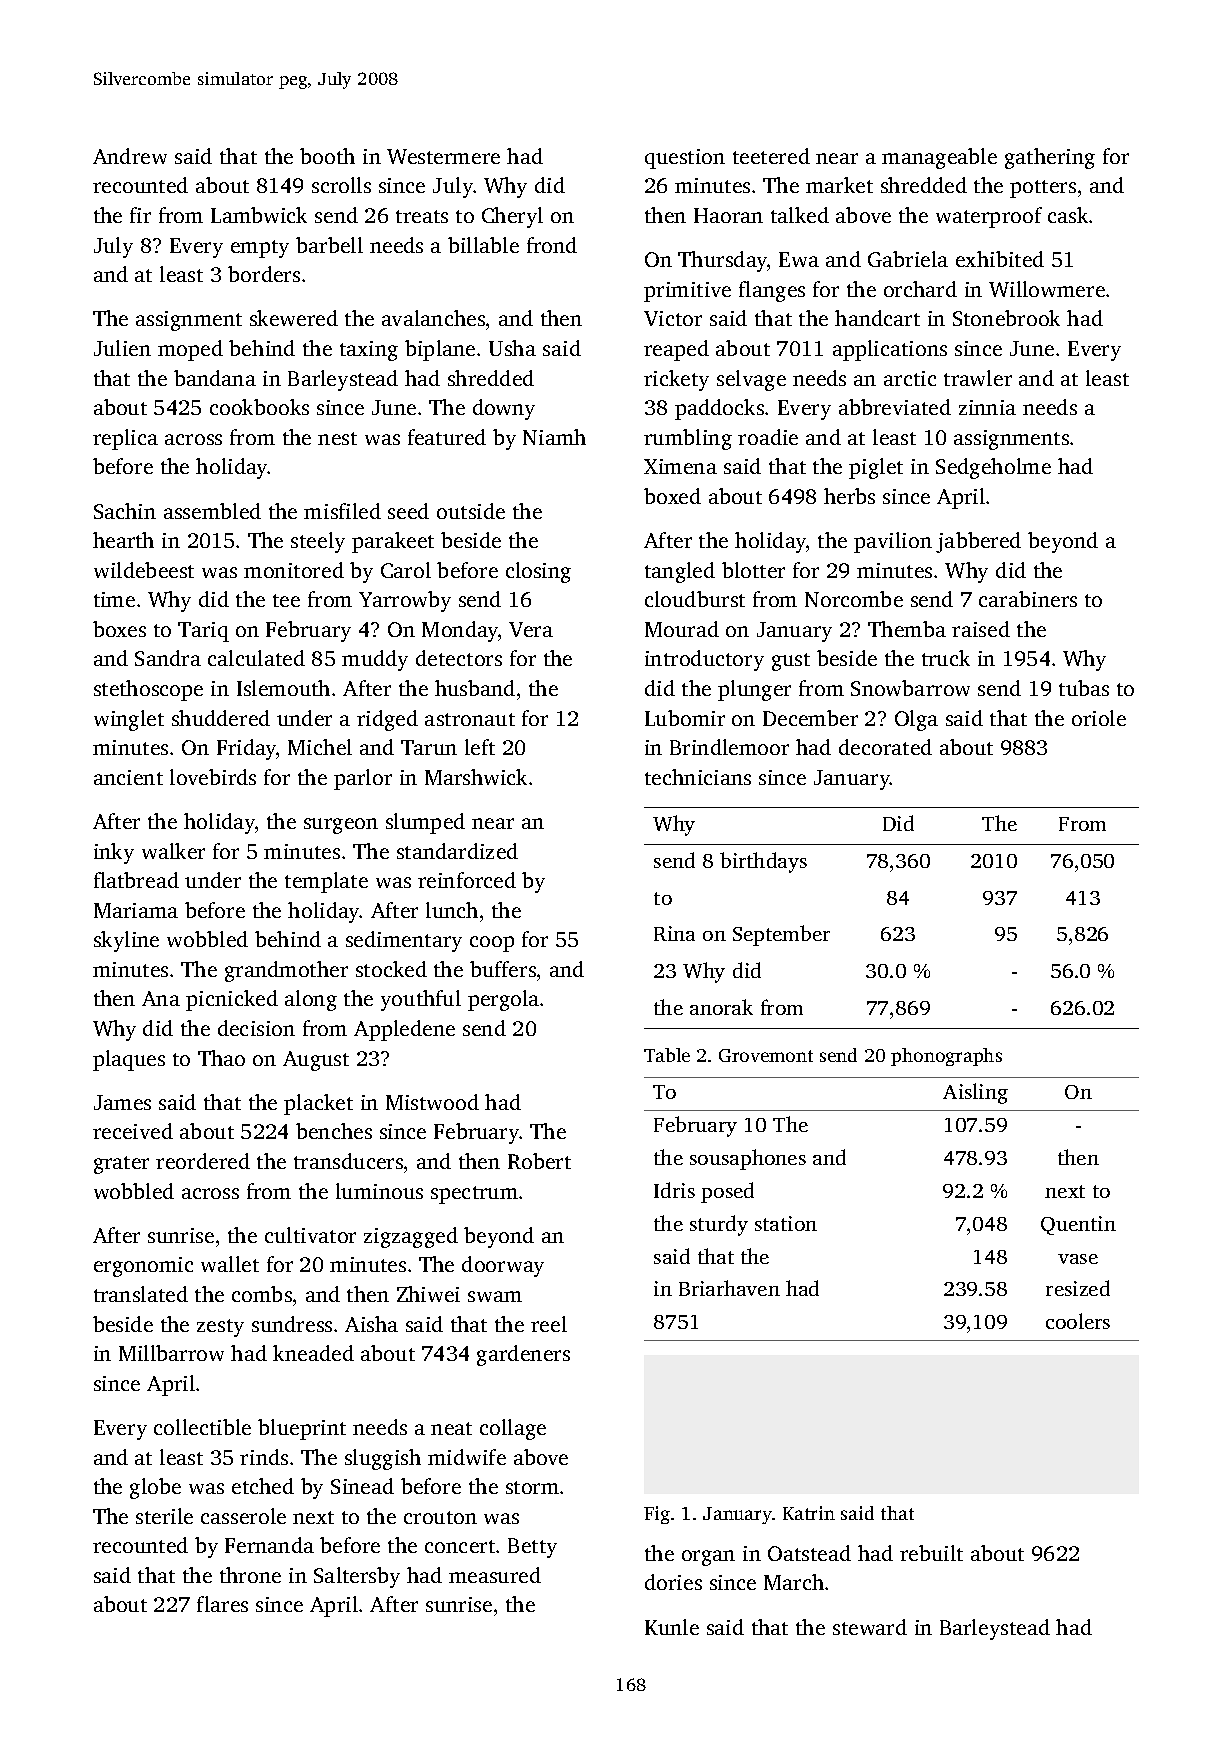 Image resolution: width=1232 pixels, height=1743 pixels. I want to click on nest, so click(337, 438).
